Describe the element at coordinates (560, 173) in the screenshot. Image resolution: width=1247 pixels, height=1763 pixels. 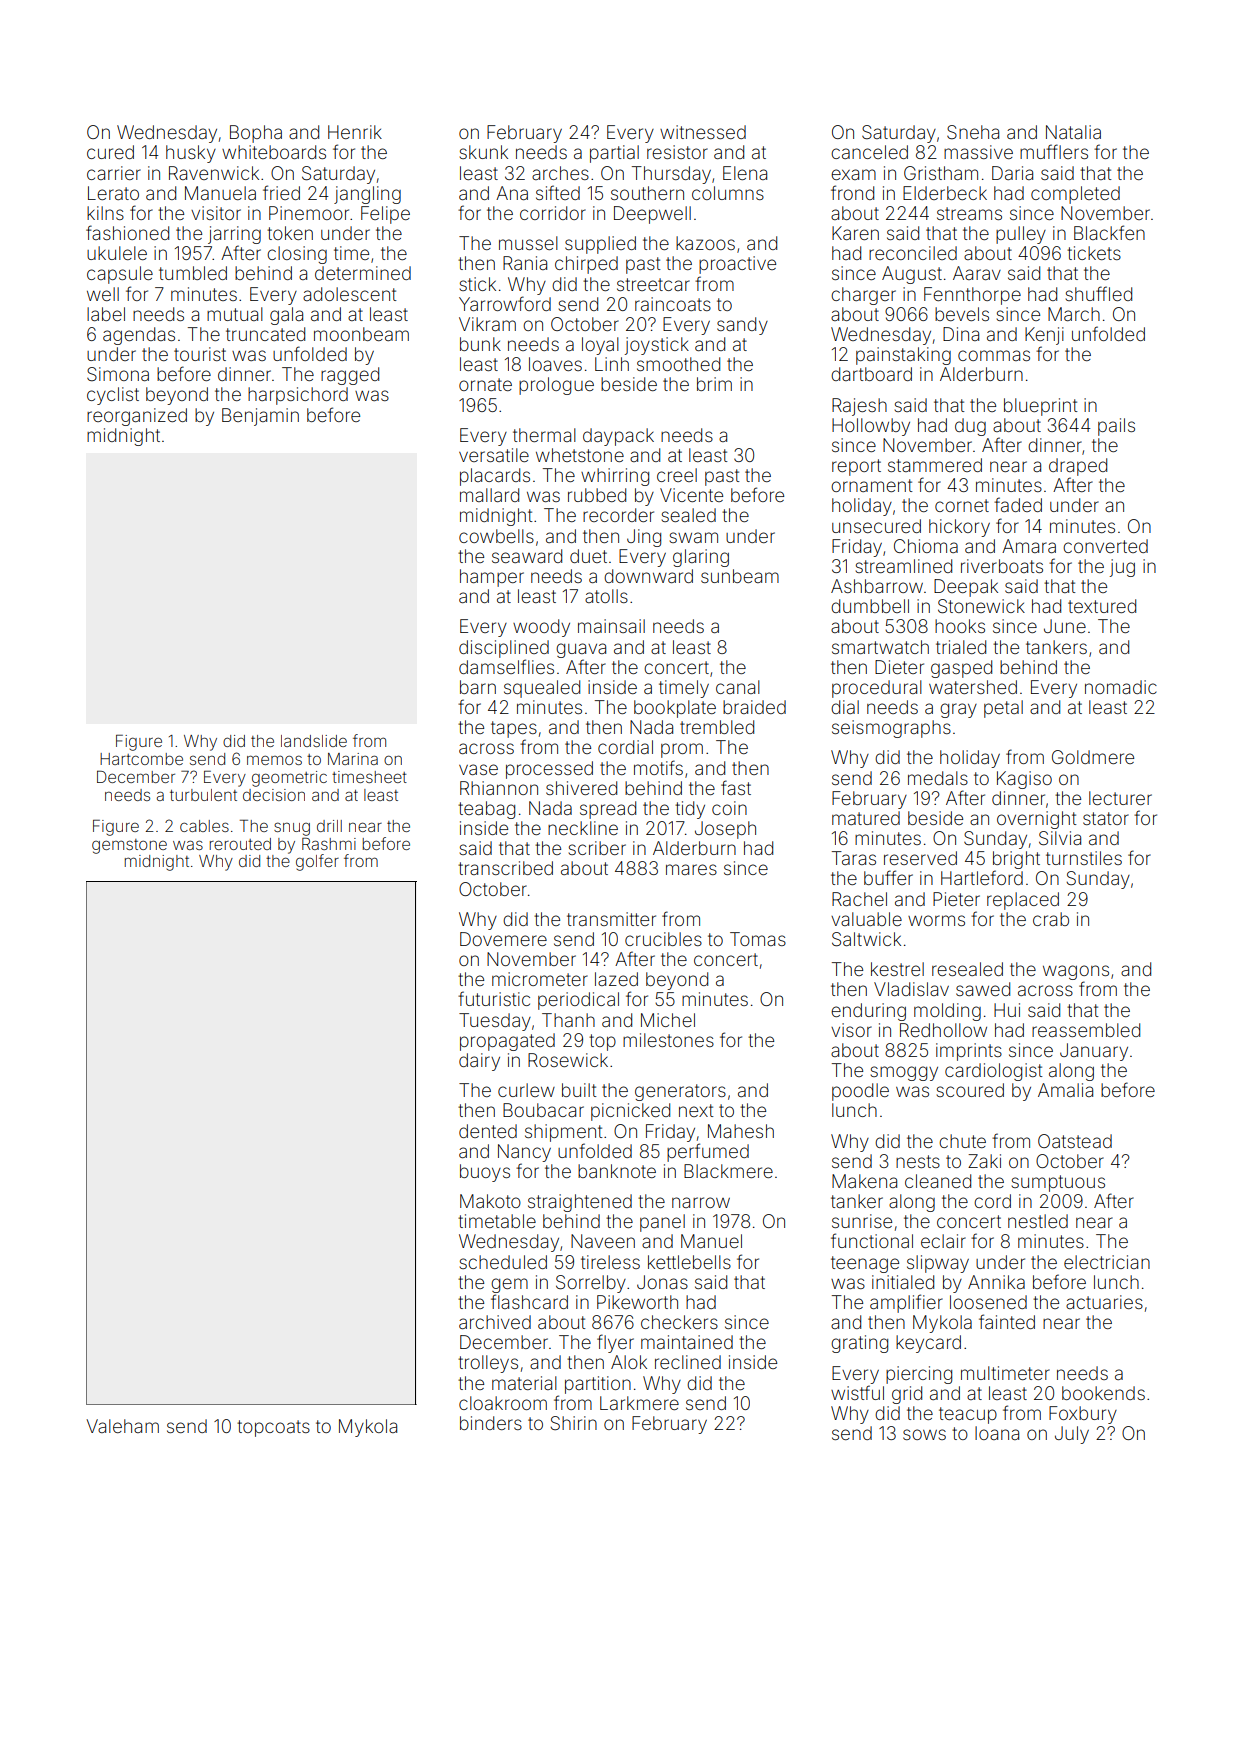
I see `arches` at that location.
